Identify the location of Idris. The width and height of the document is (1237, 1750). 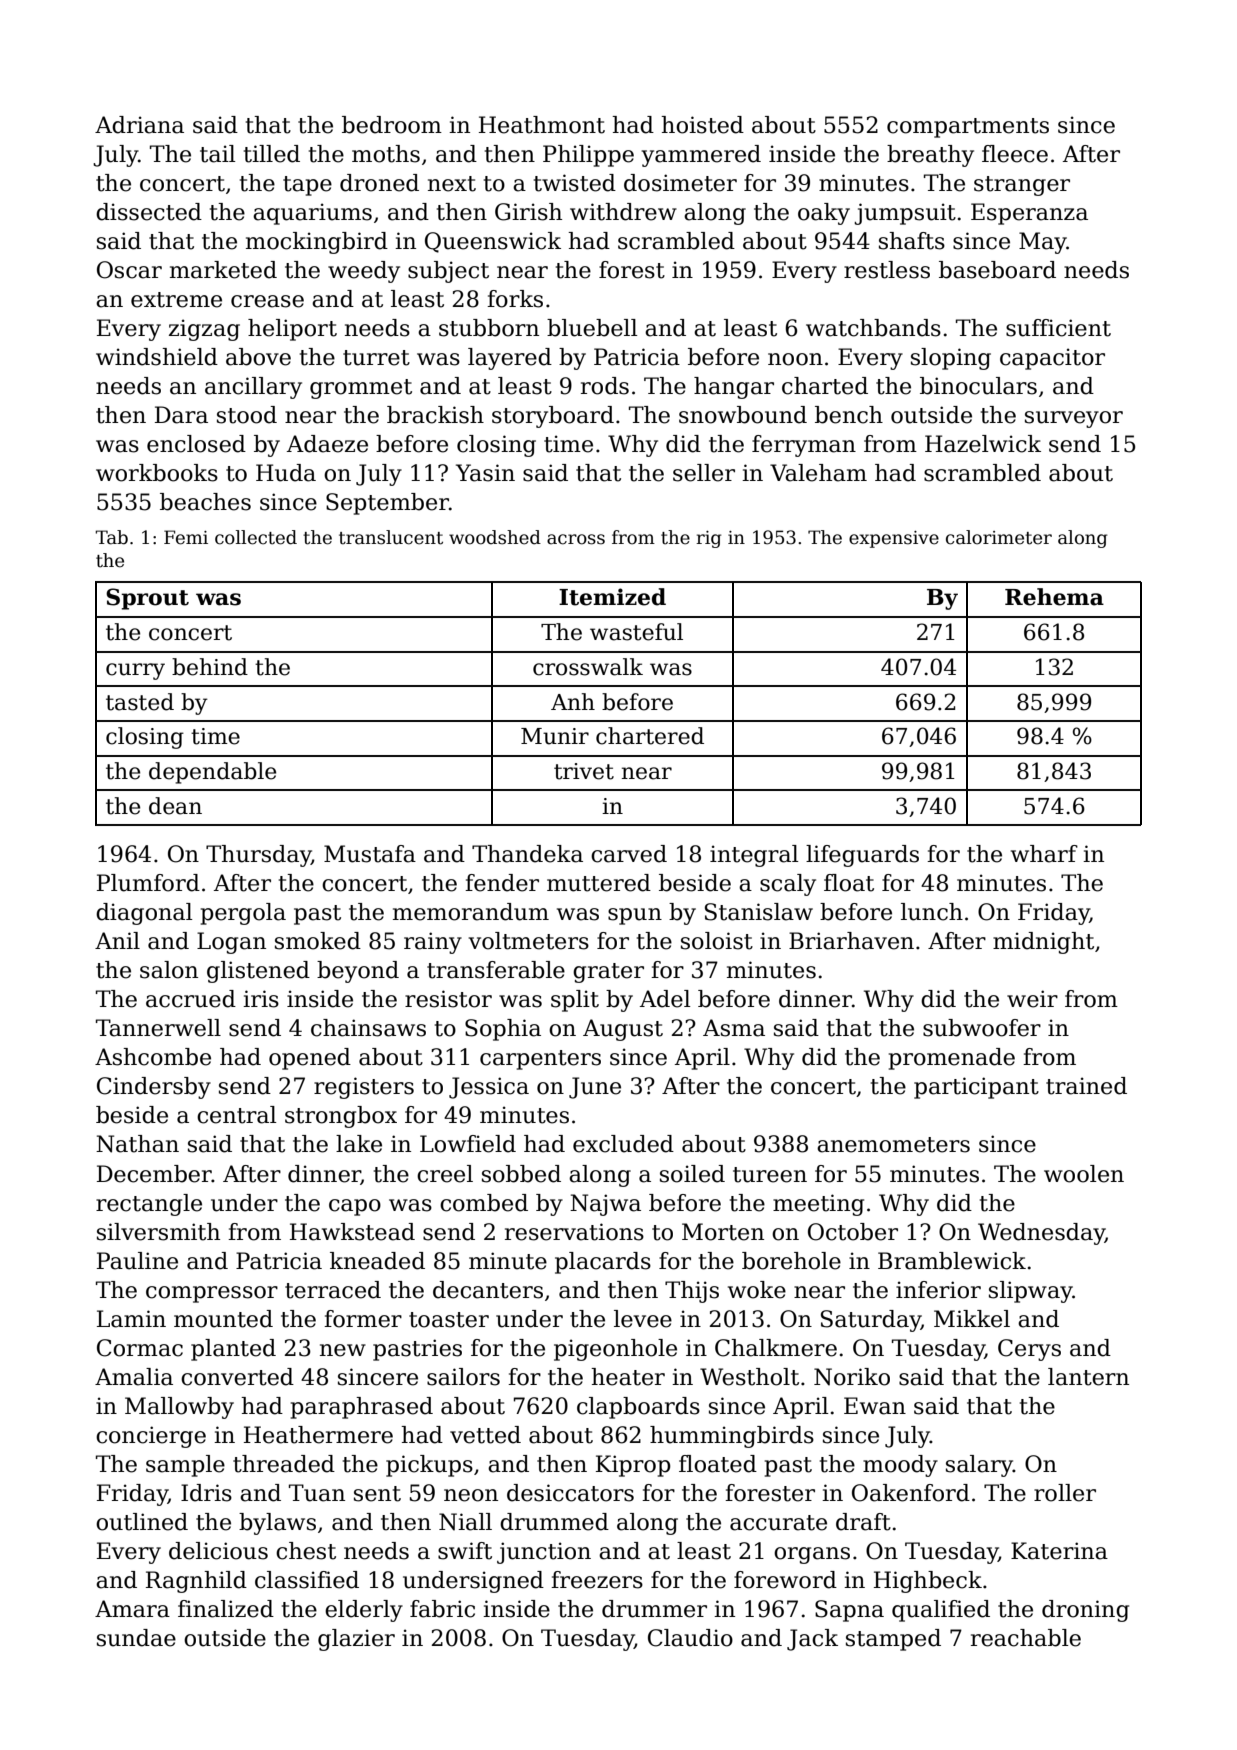
(206, 1493).
